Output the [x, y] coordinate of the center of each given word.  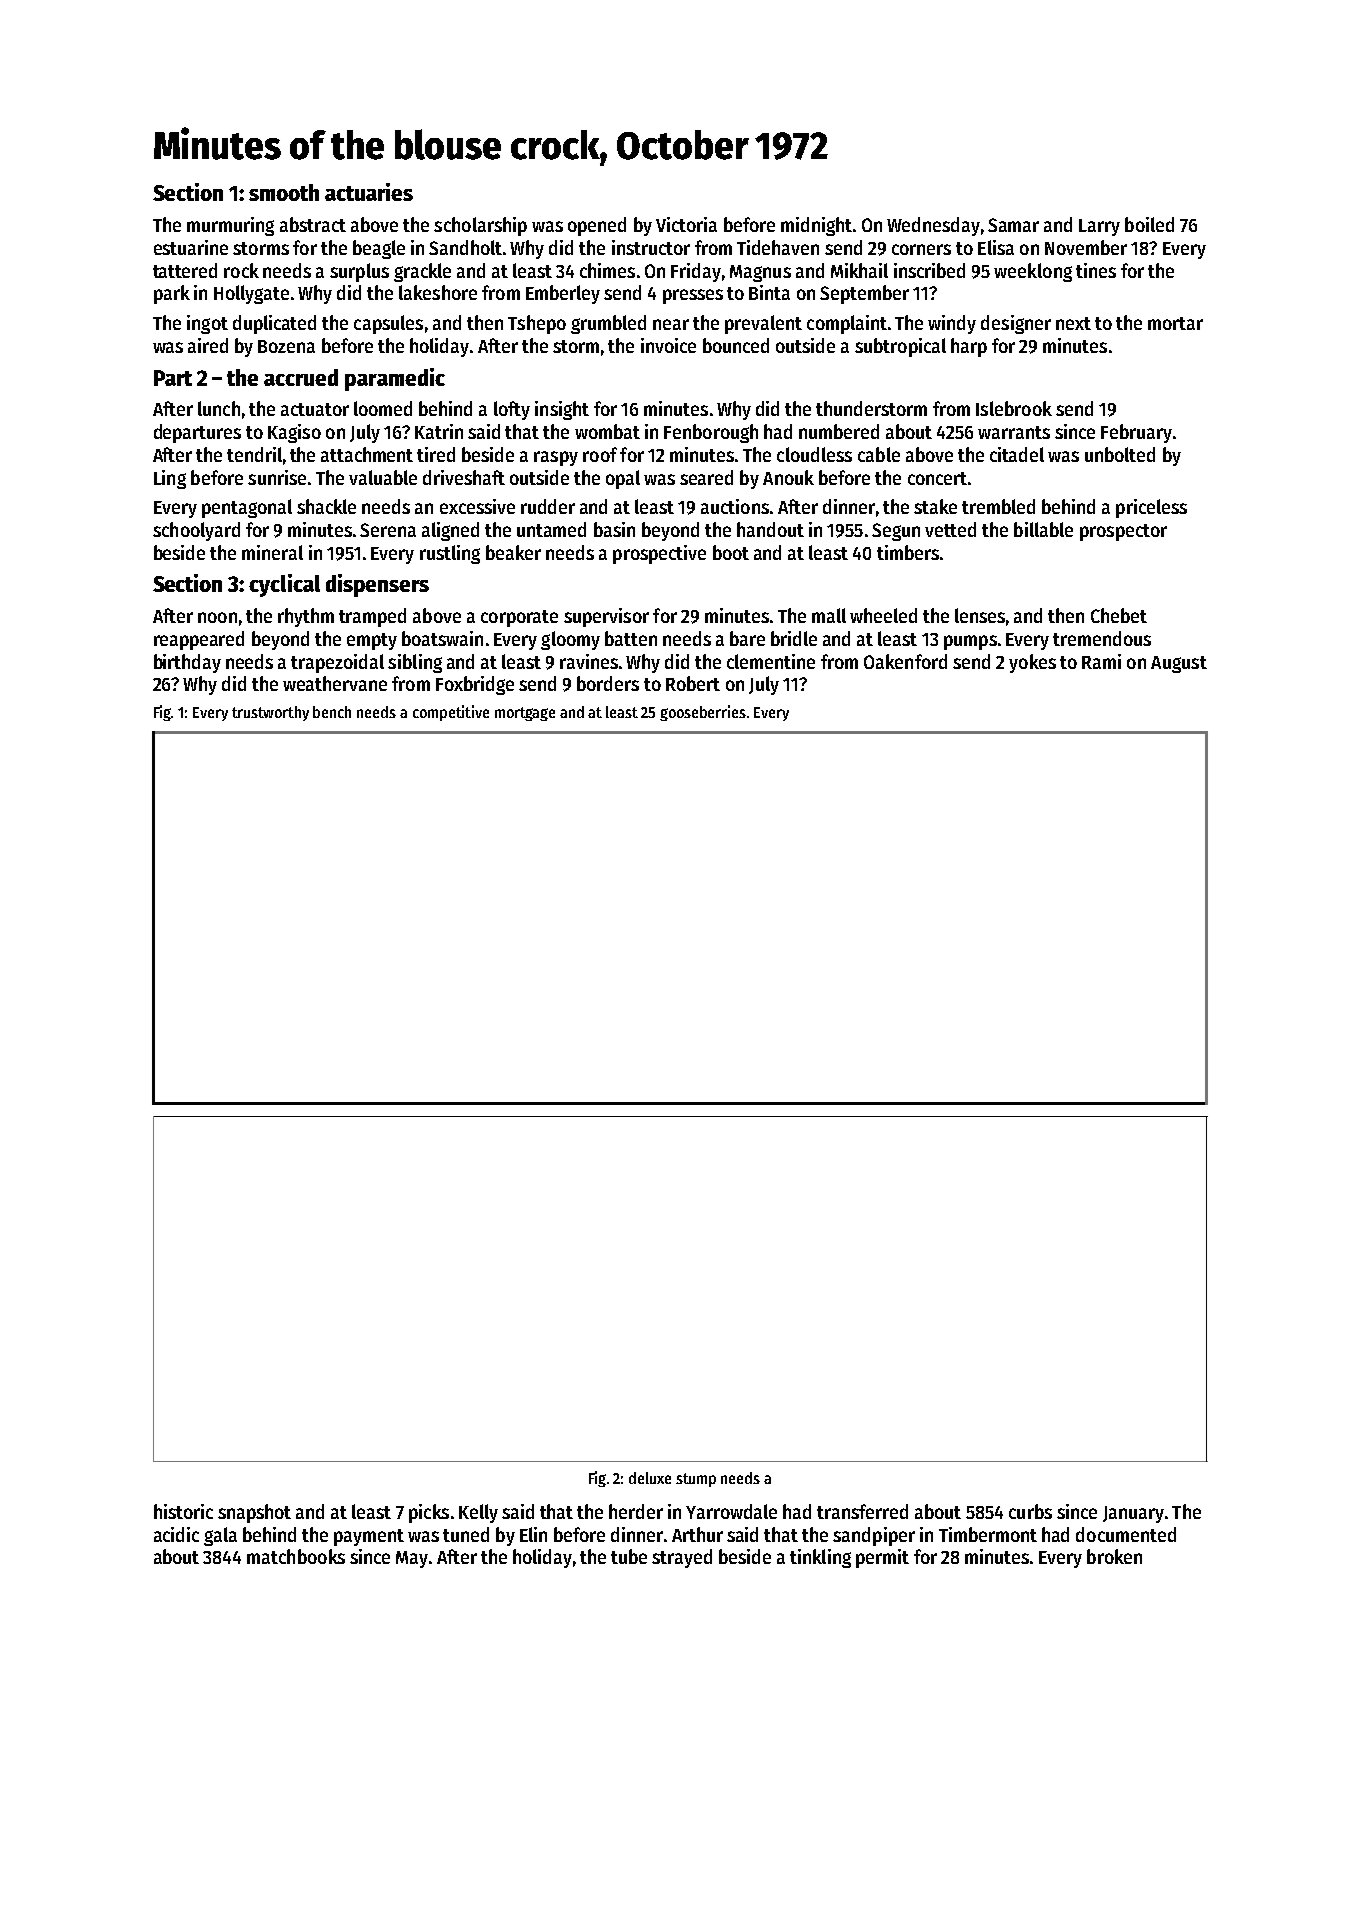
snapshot [254, 1513]
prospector [1123, 532]
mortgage [525, 714]
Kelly [478, 1513]
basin [614, 529]
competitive [451, 713]
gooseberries [703, 713]
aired [208, 345]
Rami [1101, 661]
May [412, 1559]
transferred [862, 1511]
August [1179, 664]
